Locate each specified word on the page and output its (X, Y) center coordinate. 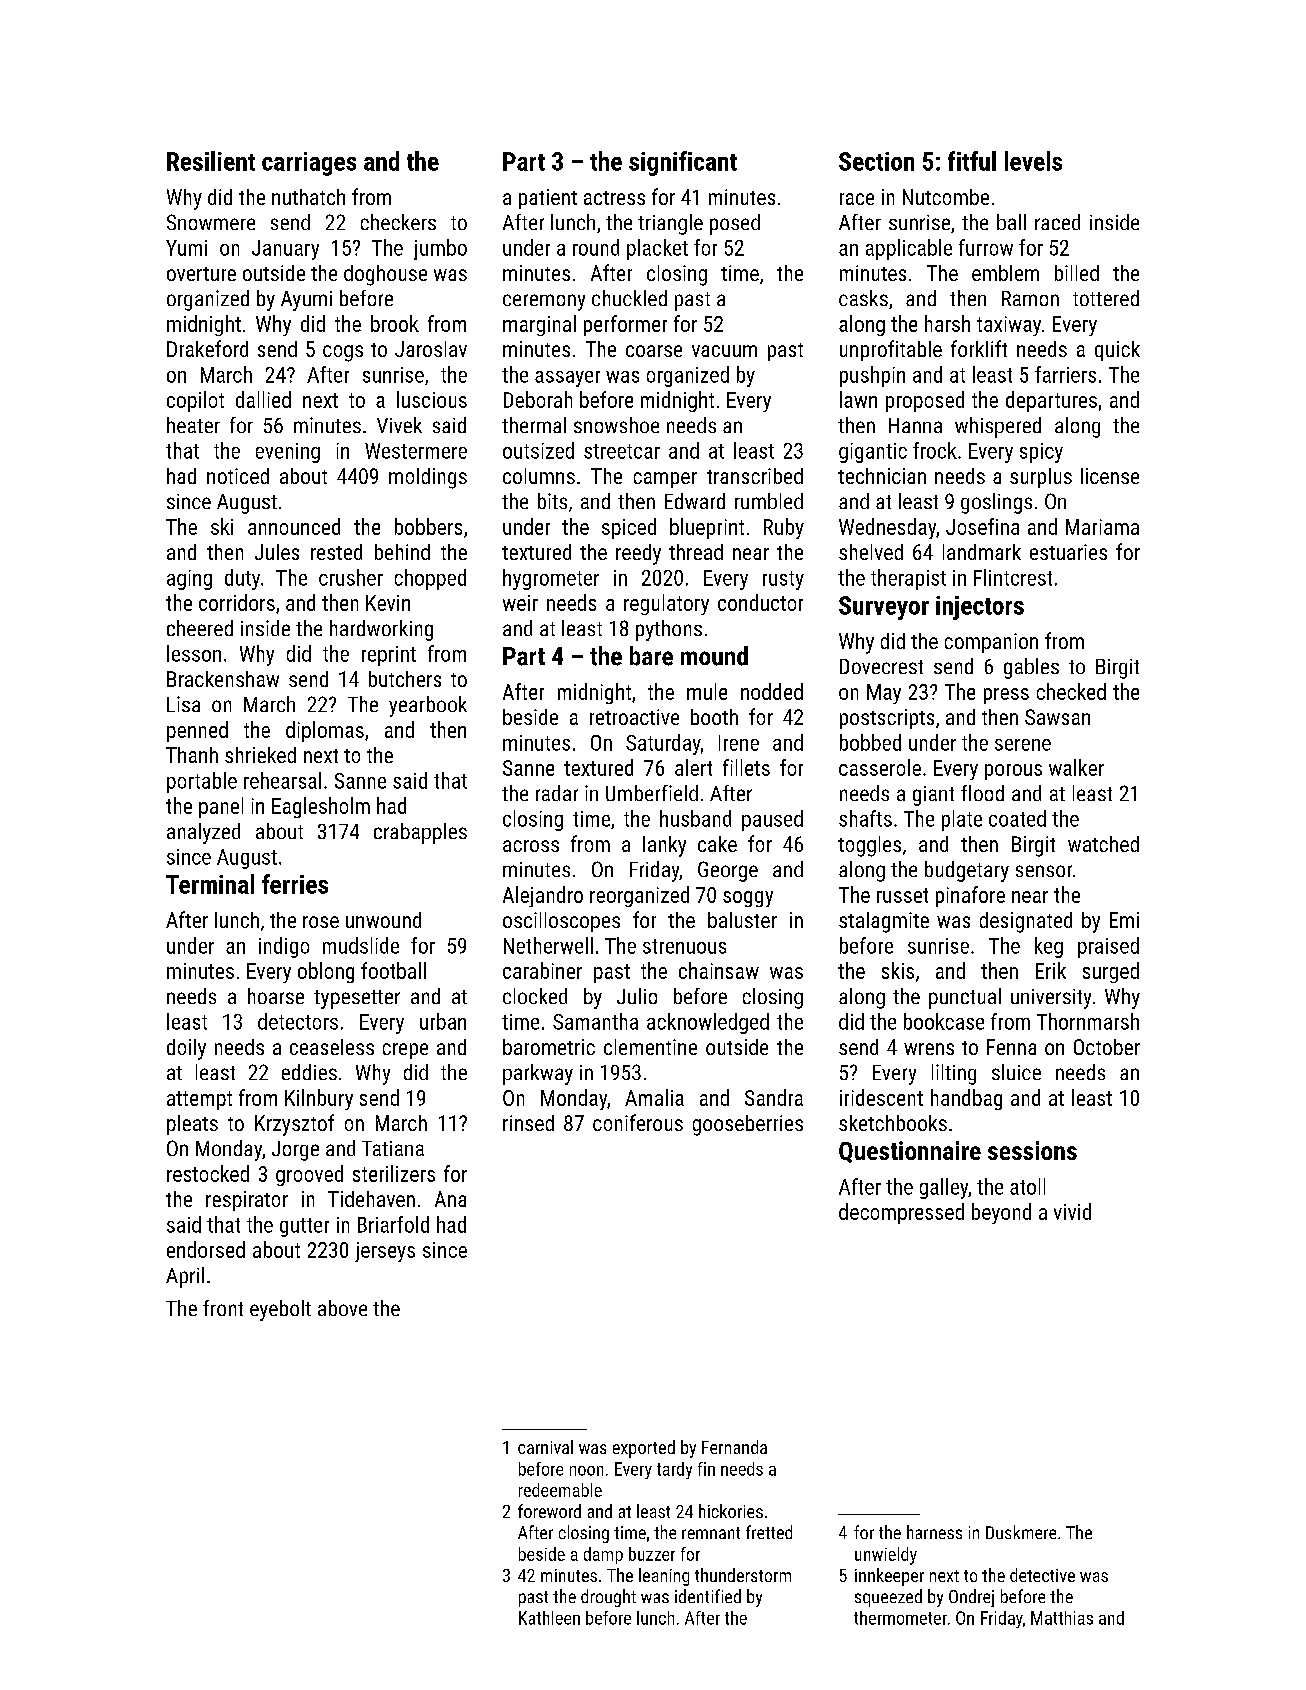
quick (1117, 351)
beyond (1001, 1213)
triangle (670, 224)
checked (1071, 691)
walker (1076, 767)
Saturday (663, 744)
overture (201, 274)
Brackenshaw (223, 679)
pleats (192, 1125)
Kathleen (549, 1618)
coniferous (638, 1122)
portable (202, 782)
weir (520, 603)
